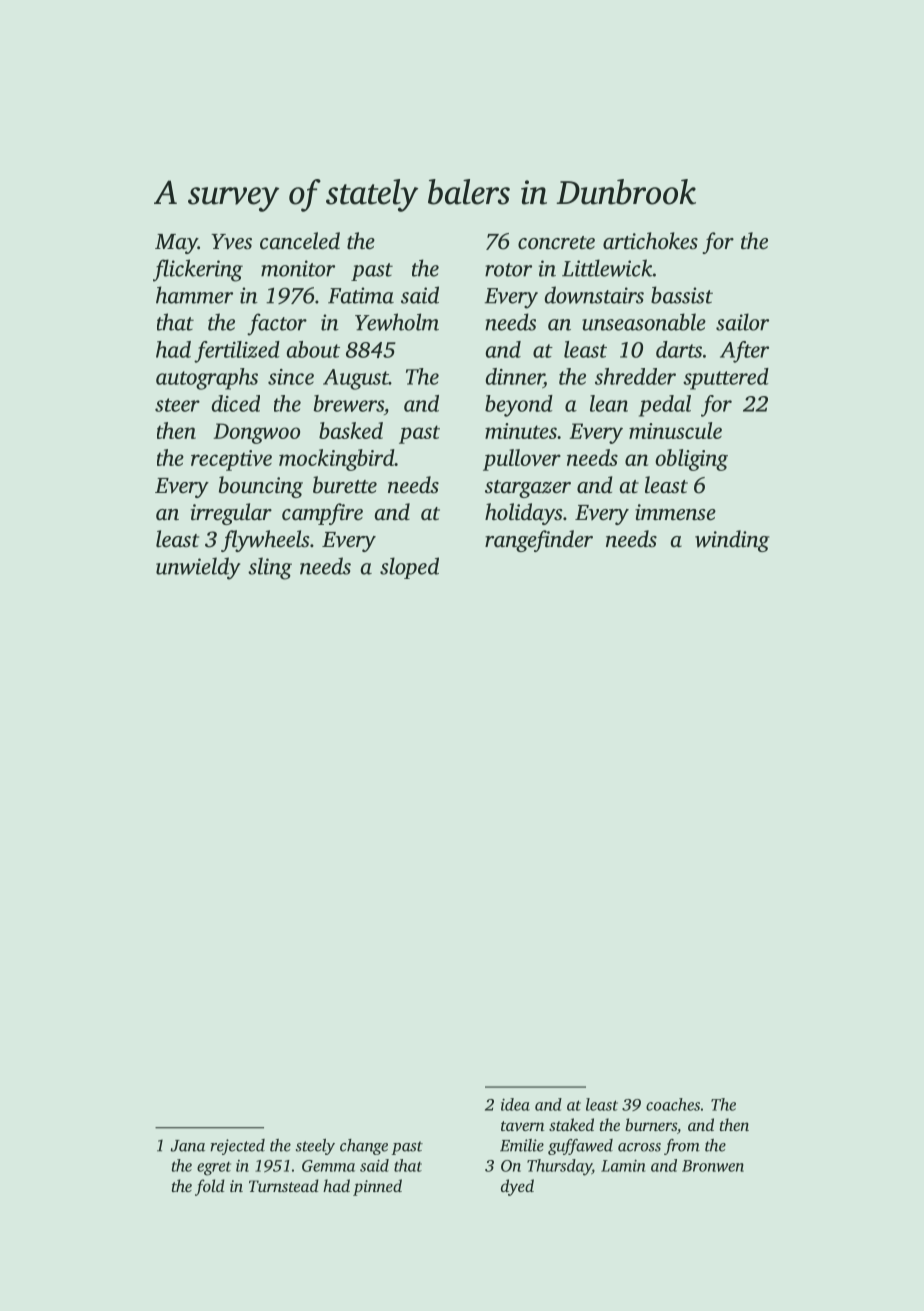 Image resolution: width=924 pixels, height=1311 pixels. I want to click on winding, so click(732, 541).
